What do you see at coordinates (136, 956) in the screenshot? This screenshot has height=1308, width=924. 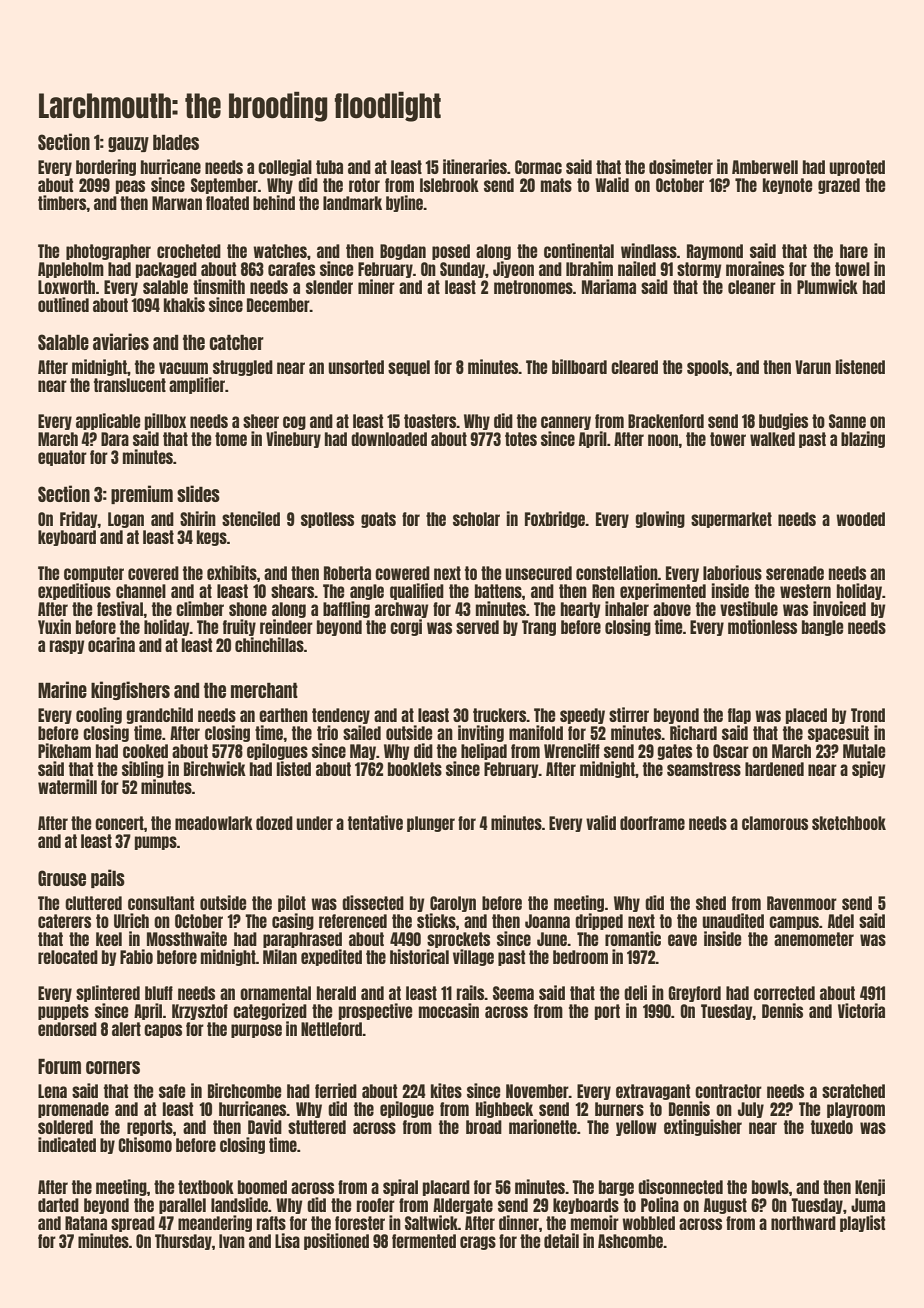 I see `Fabio` at bounding box center [136, 956].
